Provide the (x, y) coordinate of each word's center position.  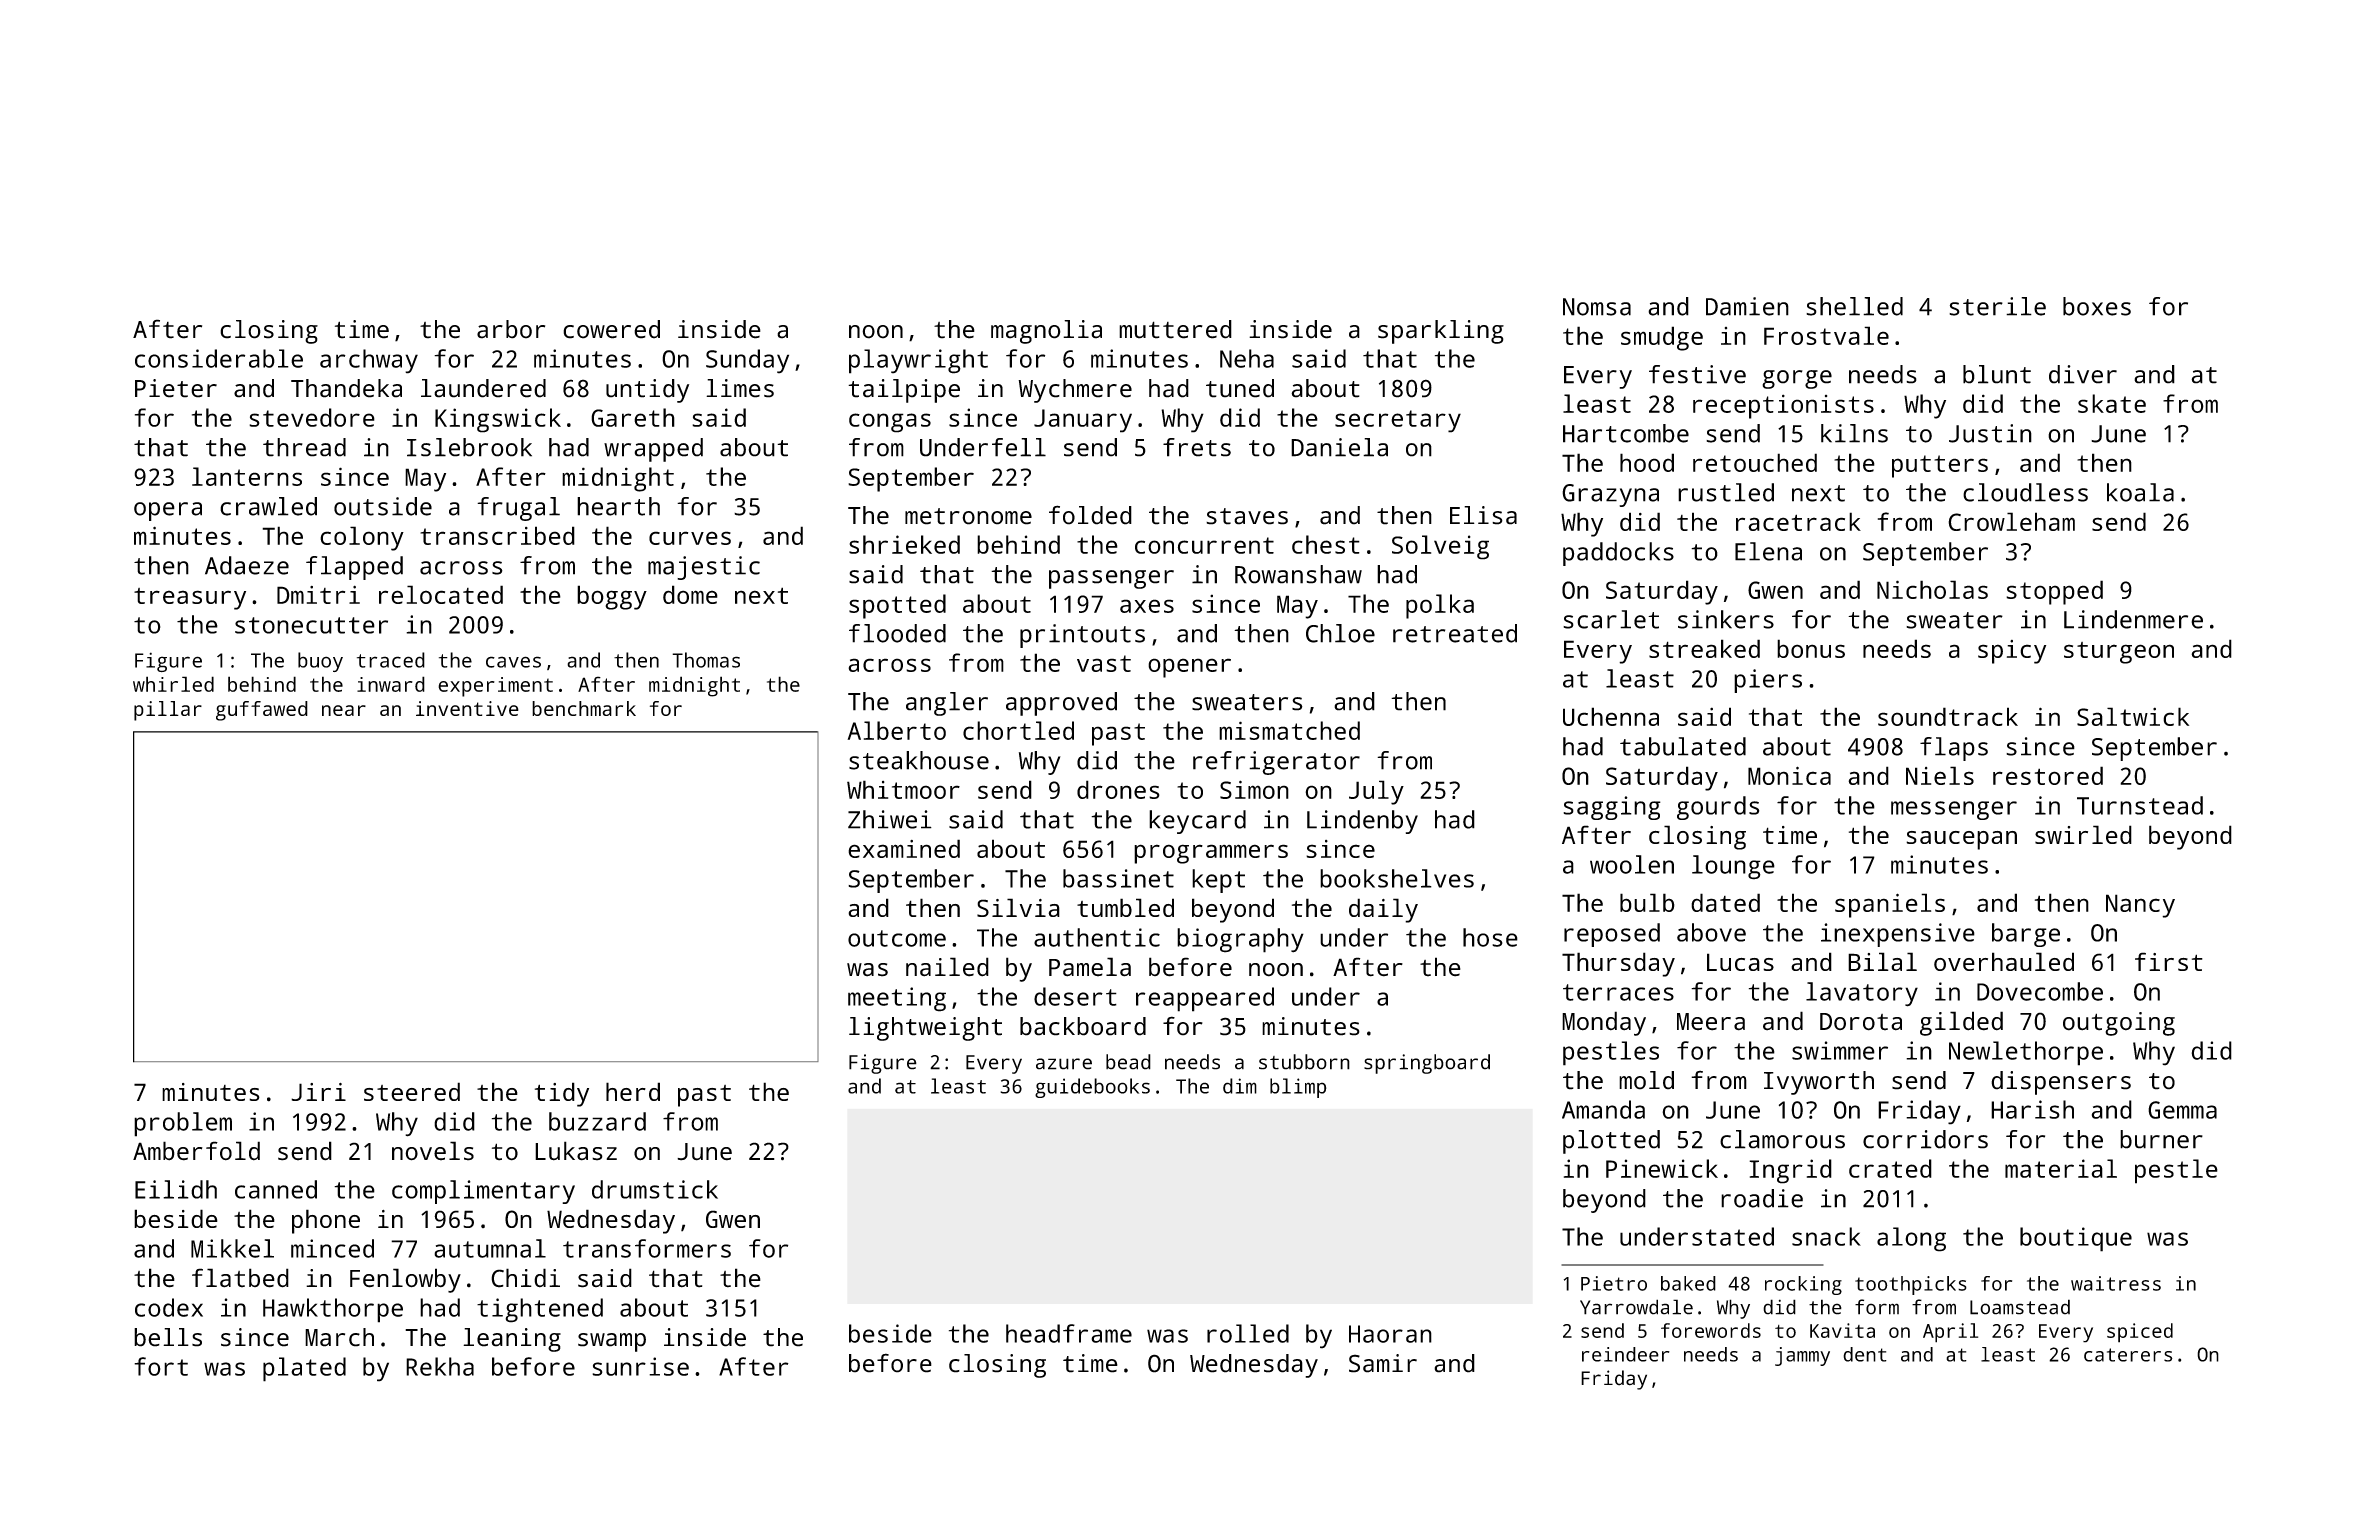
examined (904, 848)
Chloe (1340, 633)
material (2061, 1168)
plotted (1611, 1142)
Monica (1789, 775)
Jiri (318, 1092)
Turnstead (2140, 805)
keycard (1197, 822)
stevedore (312, 417)
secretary (1398, 421)
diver (2083, 374)
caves (513, 662)
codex (169, 1307)
